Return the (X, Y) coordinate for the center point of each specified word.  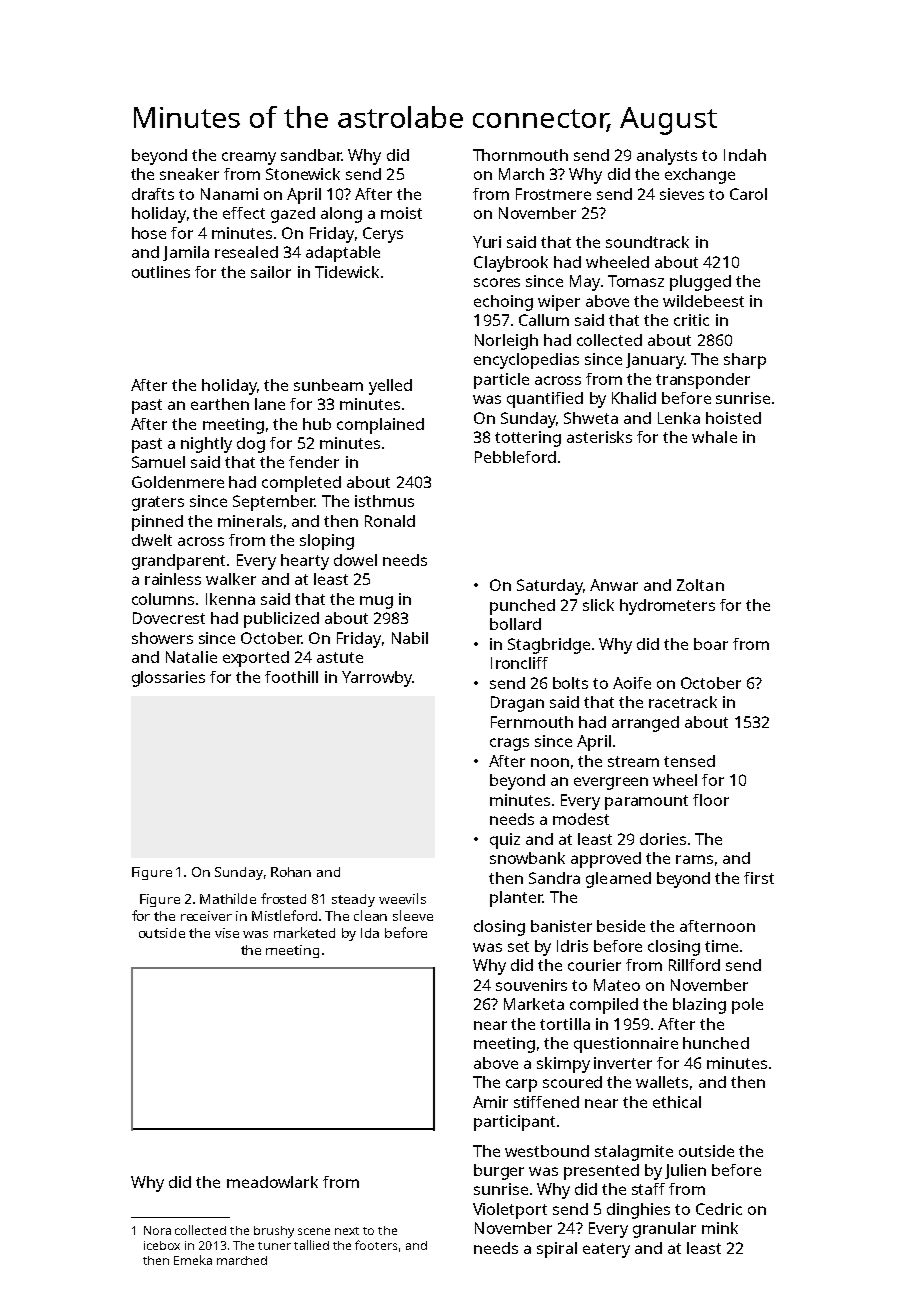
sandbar (311, 155)
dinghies (638, 1211)
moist (401, 213)
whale (714, 437)
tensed (689, 761)
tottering (528, 439)
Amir (490, 1102)
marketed (304, 932)
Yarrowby (377, 679)
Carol (748, 194)
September (274, 503)
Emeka (193, 1260)
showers (162, 638)
